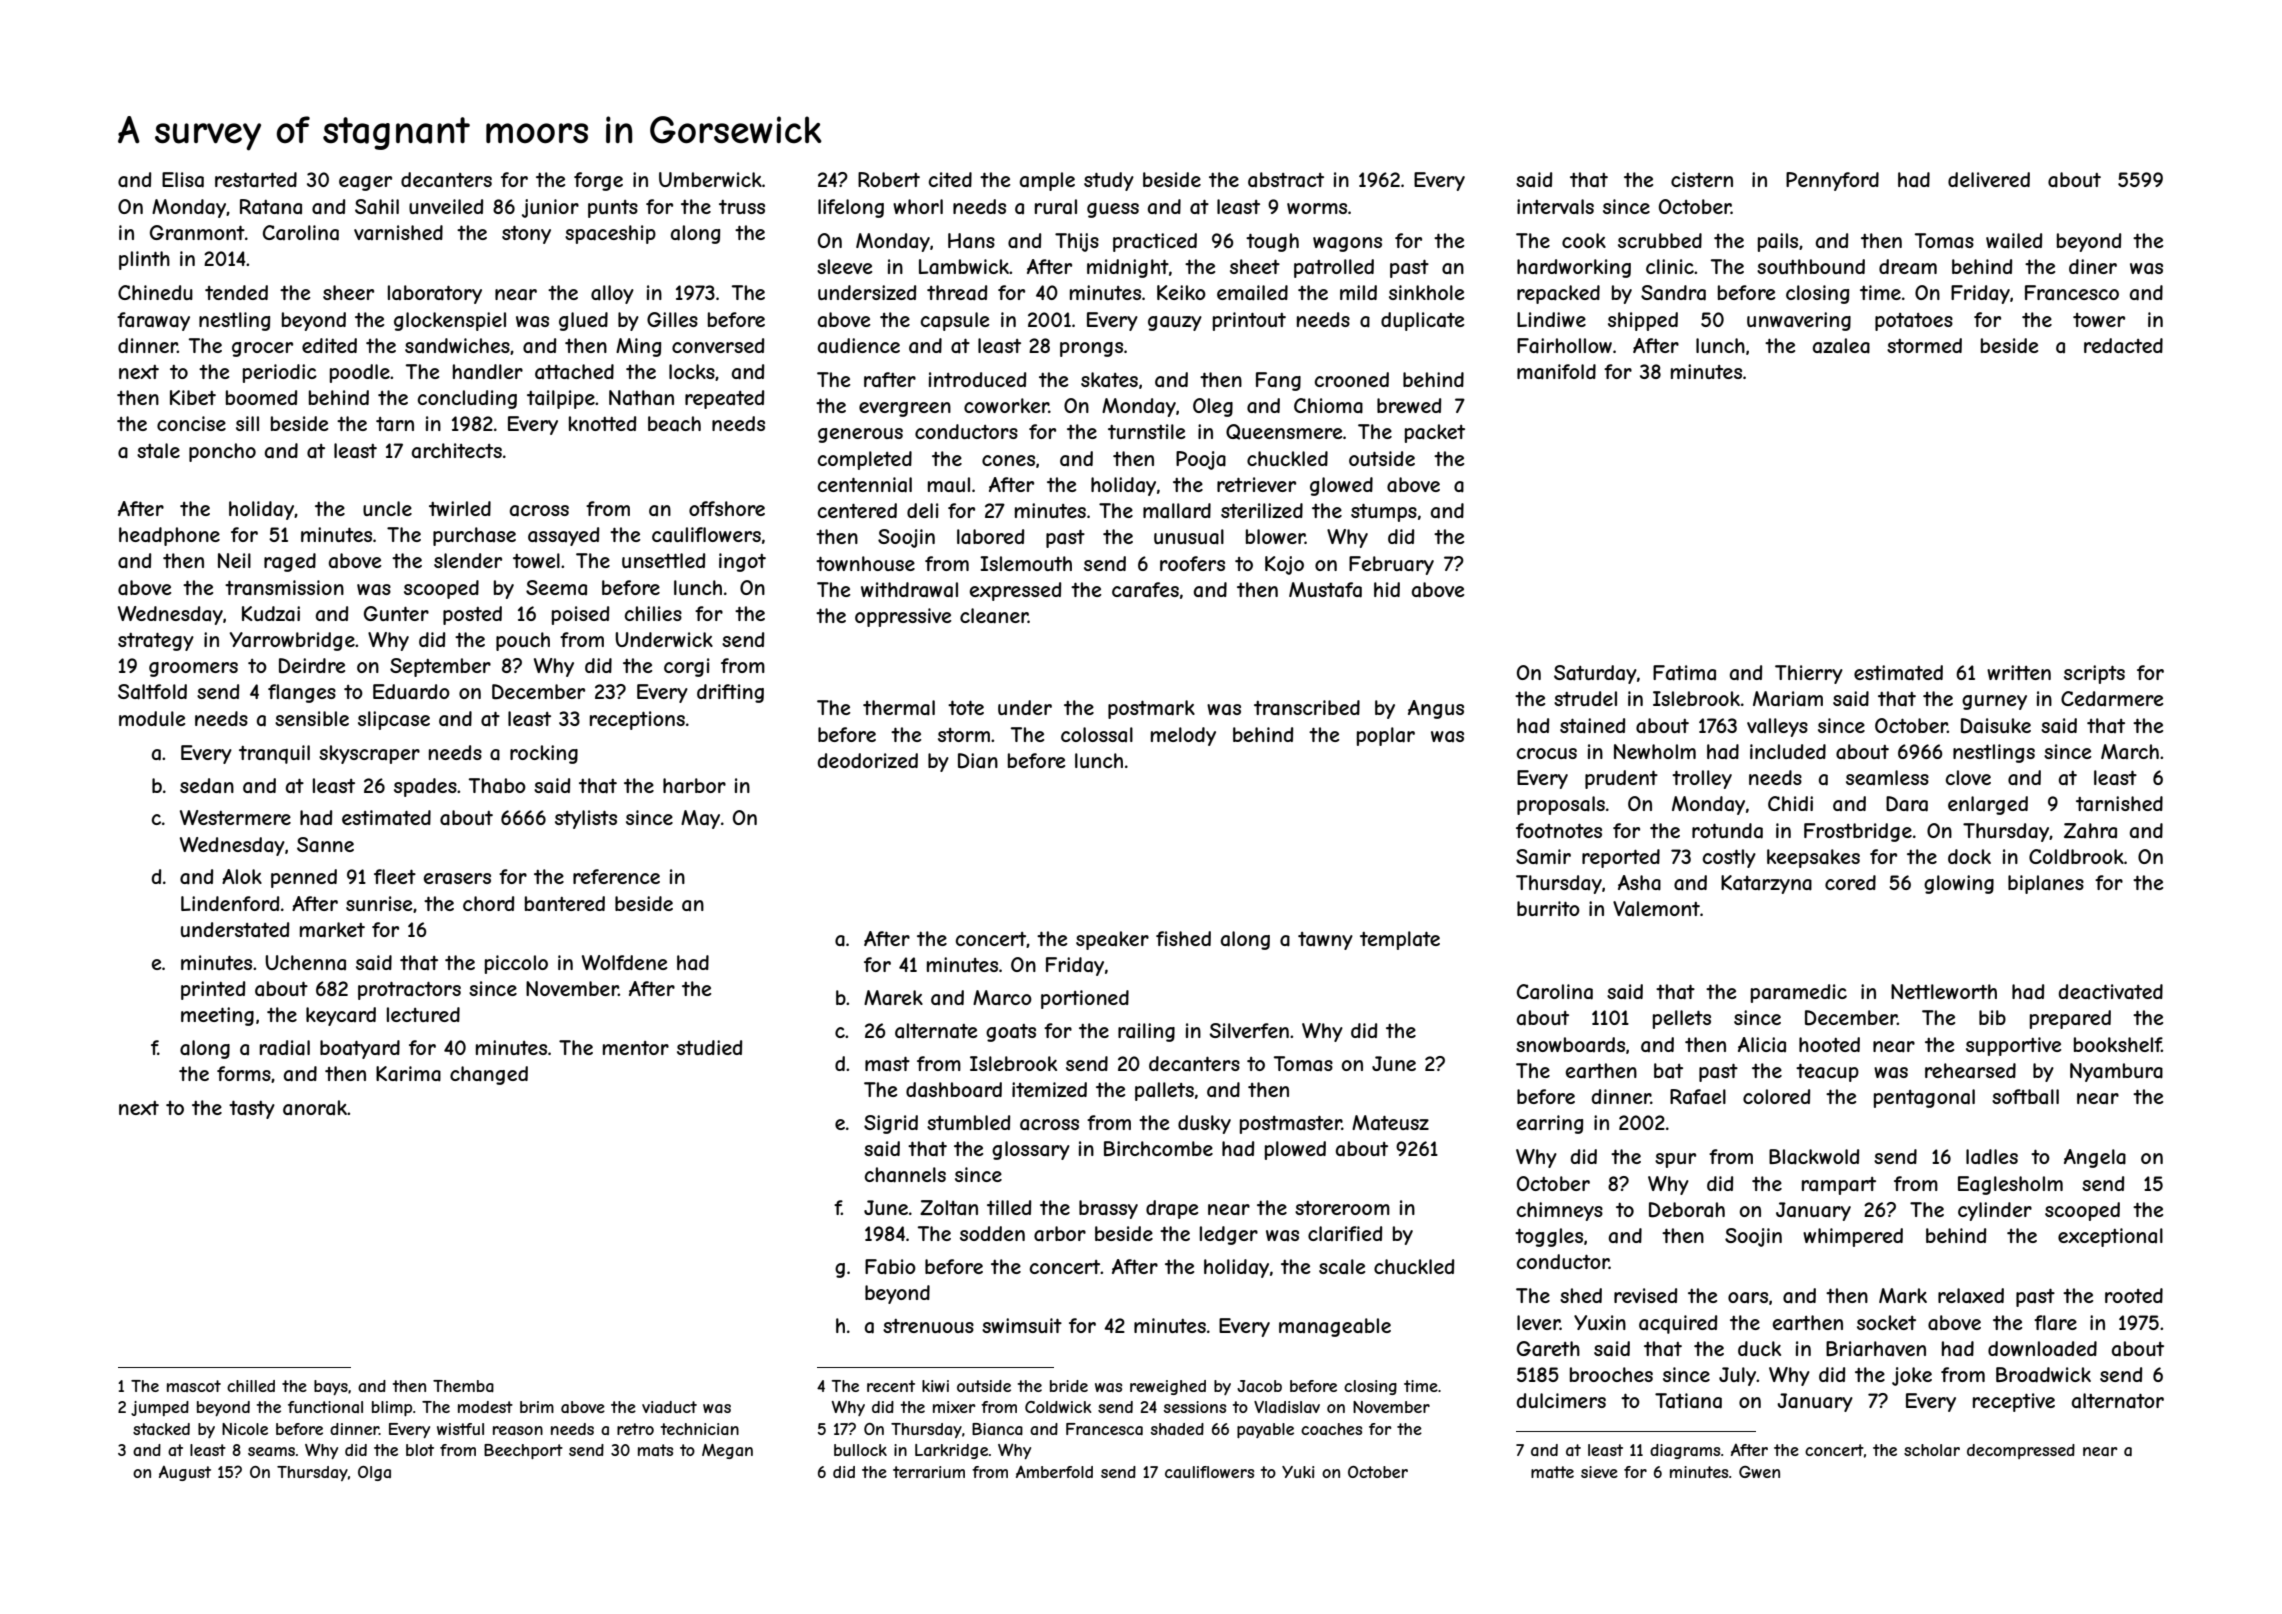  Describe the element at coordinates (374, 1473) in the screenshot. I see `Olga` at that location.
